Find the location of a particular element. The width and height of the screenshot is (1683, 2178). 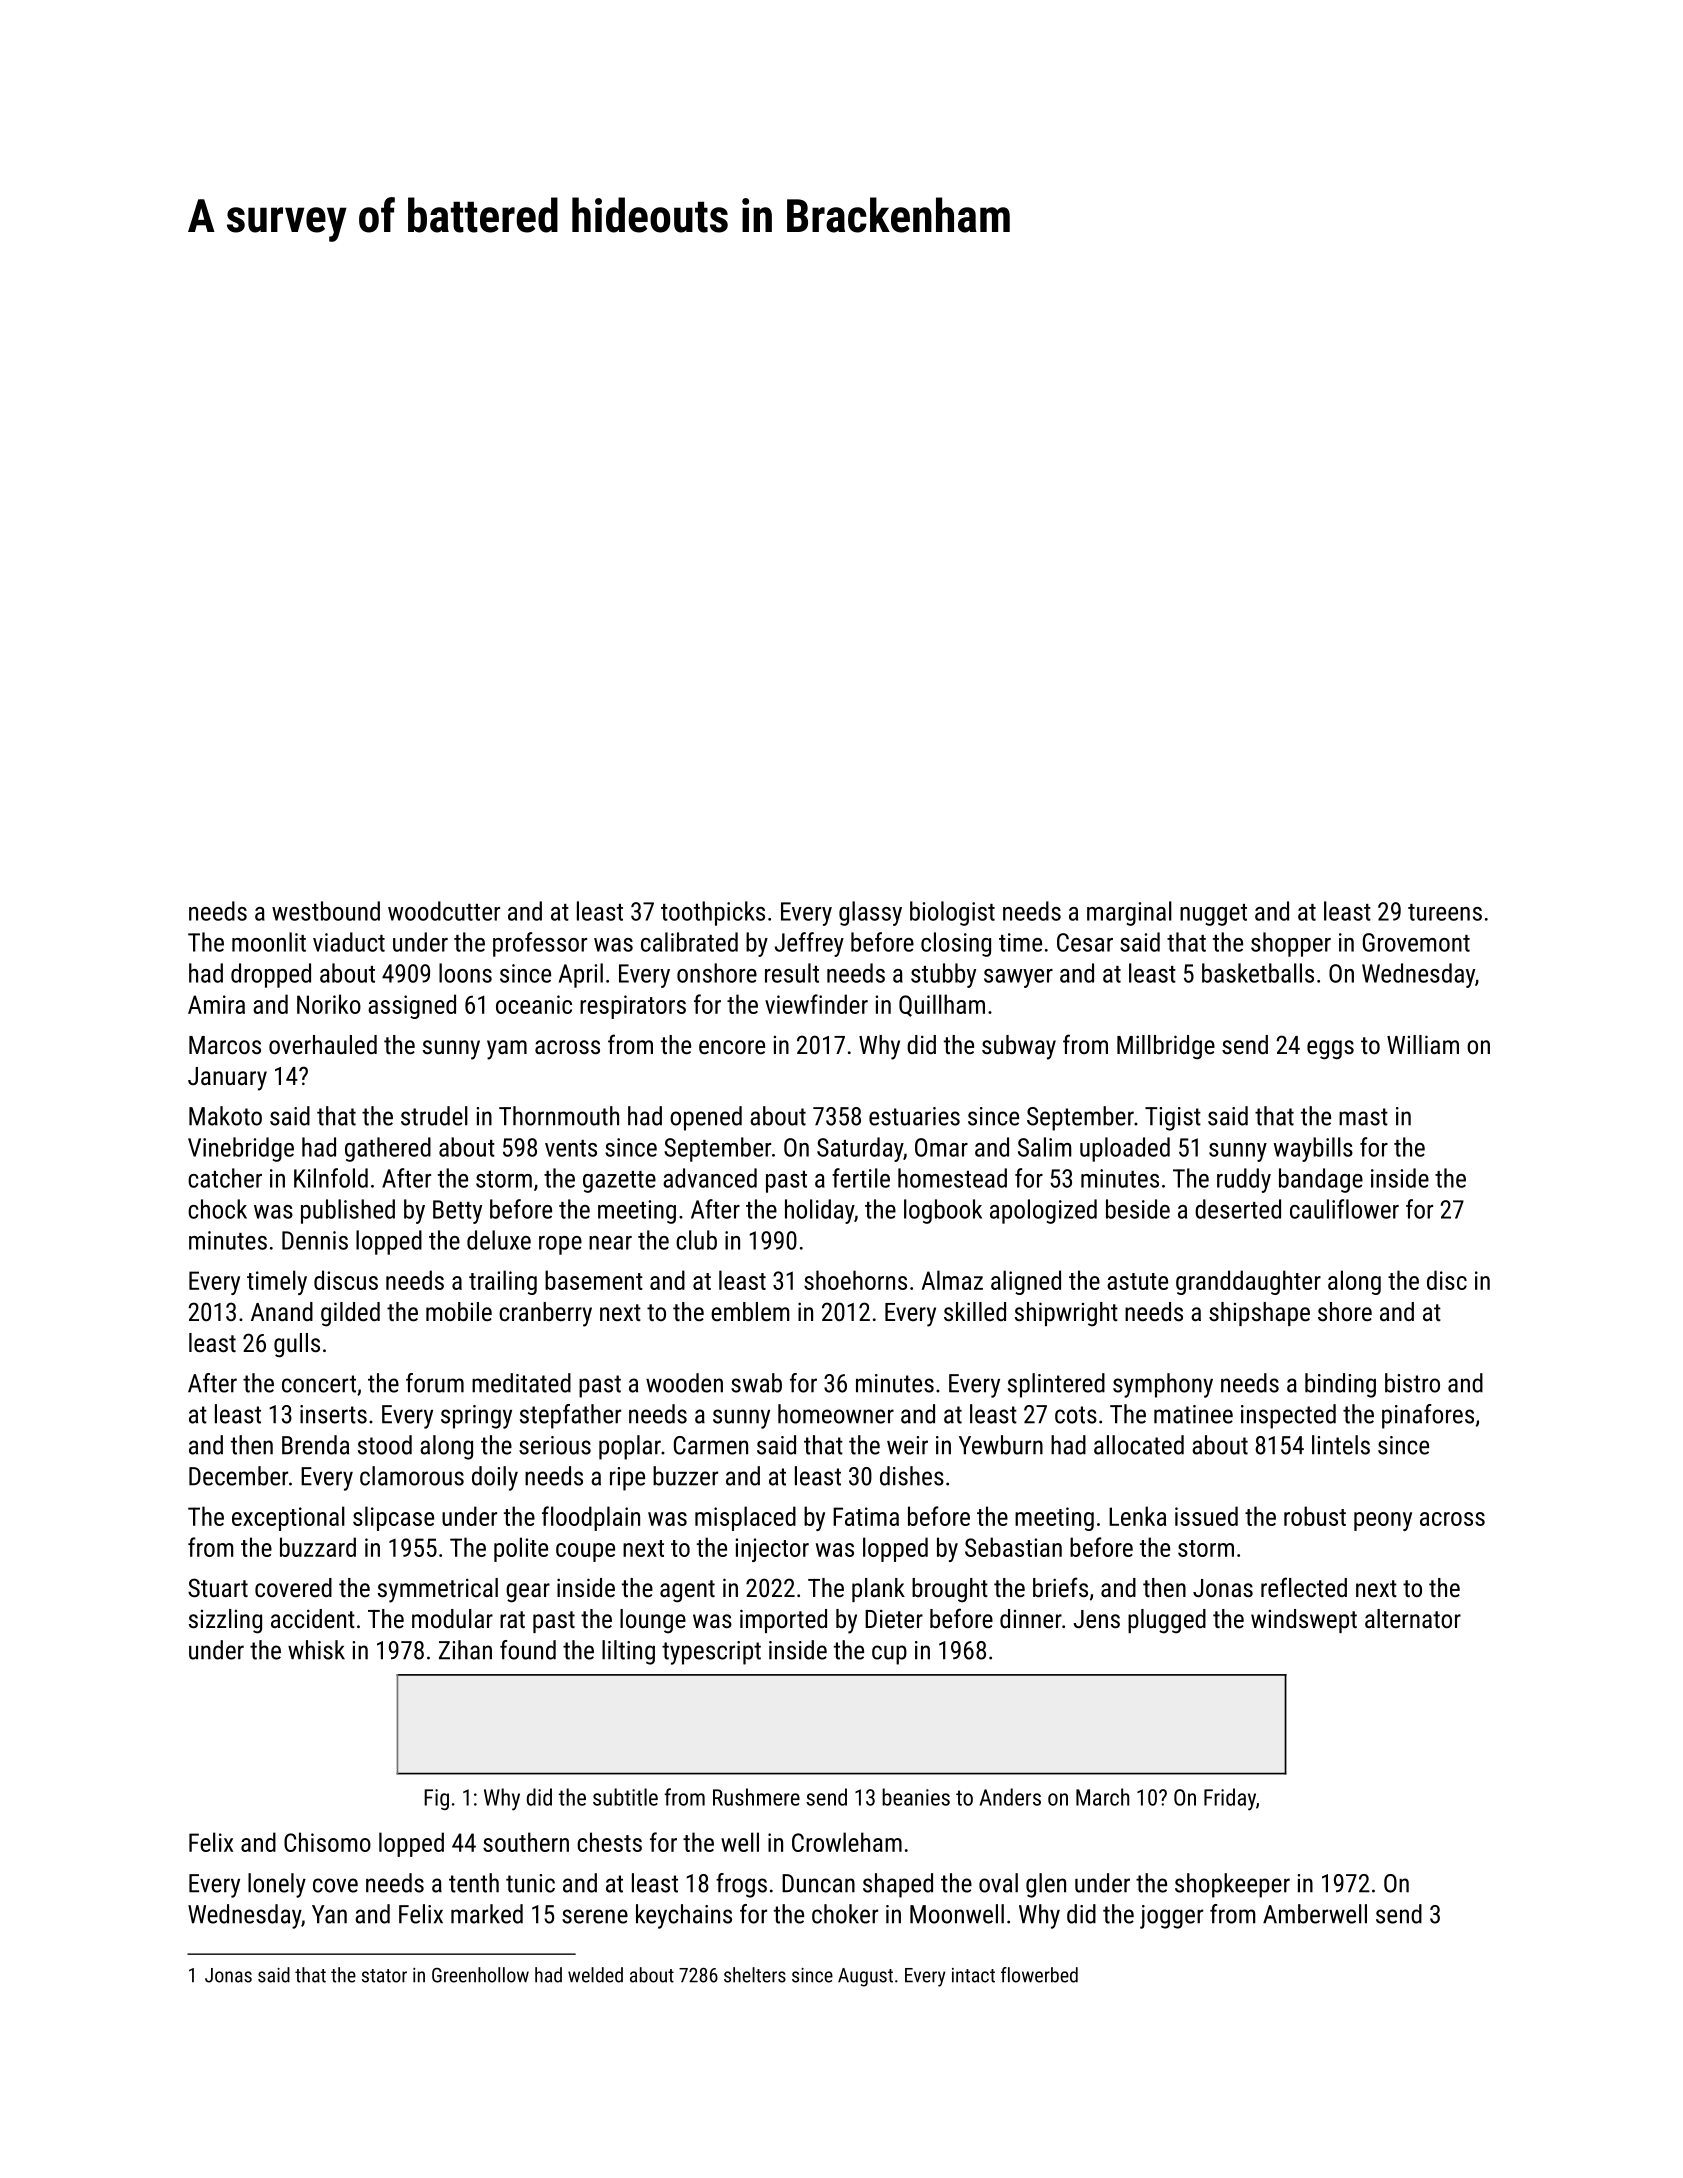

oceanic is located at coordinates (534, 1004).
